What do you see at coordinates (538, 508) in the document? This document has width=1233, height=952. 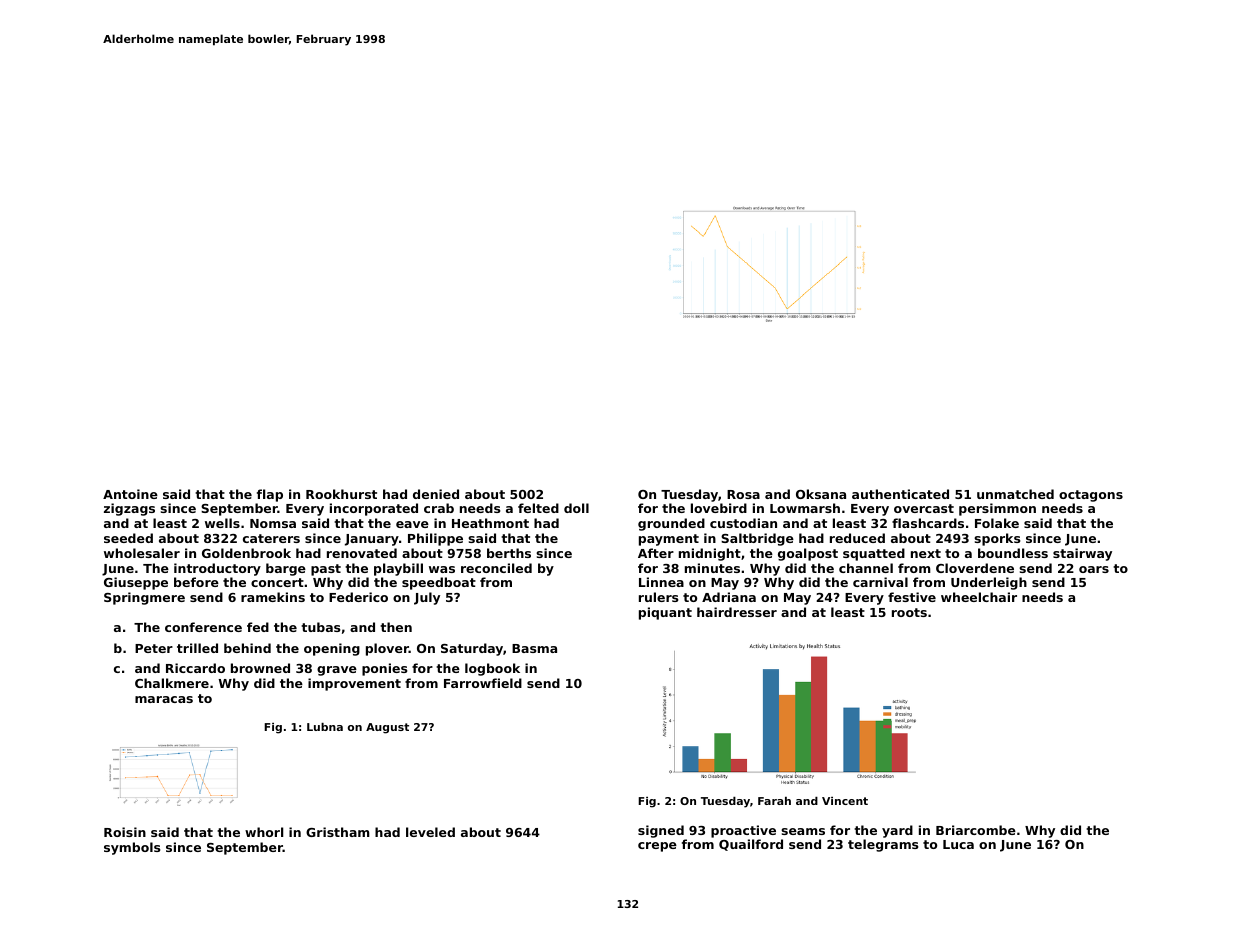 I see `felted` at bounding box center [538, 508].
